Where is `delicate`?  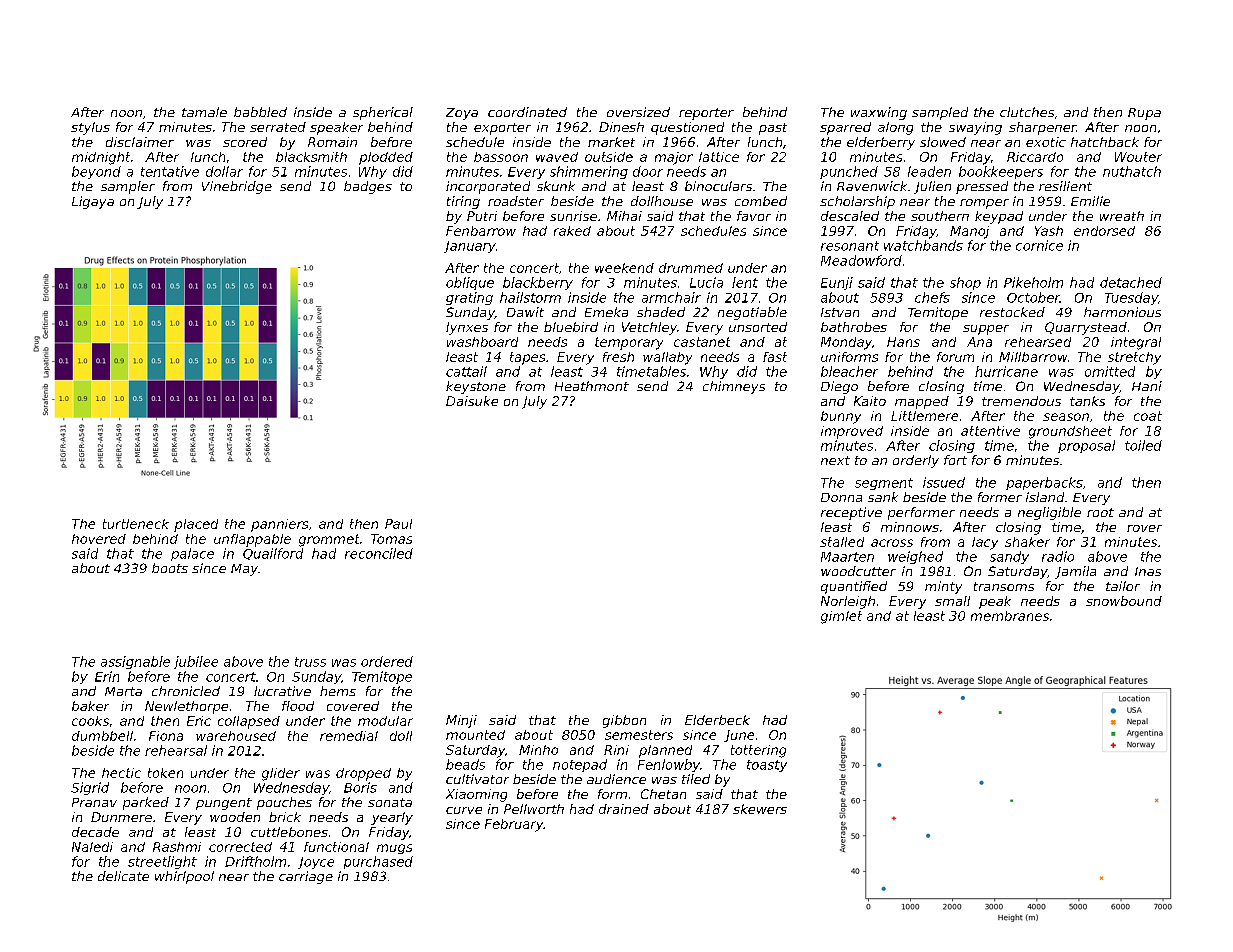
delicate is located at coordinates (123, 876).
